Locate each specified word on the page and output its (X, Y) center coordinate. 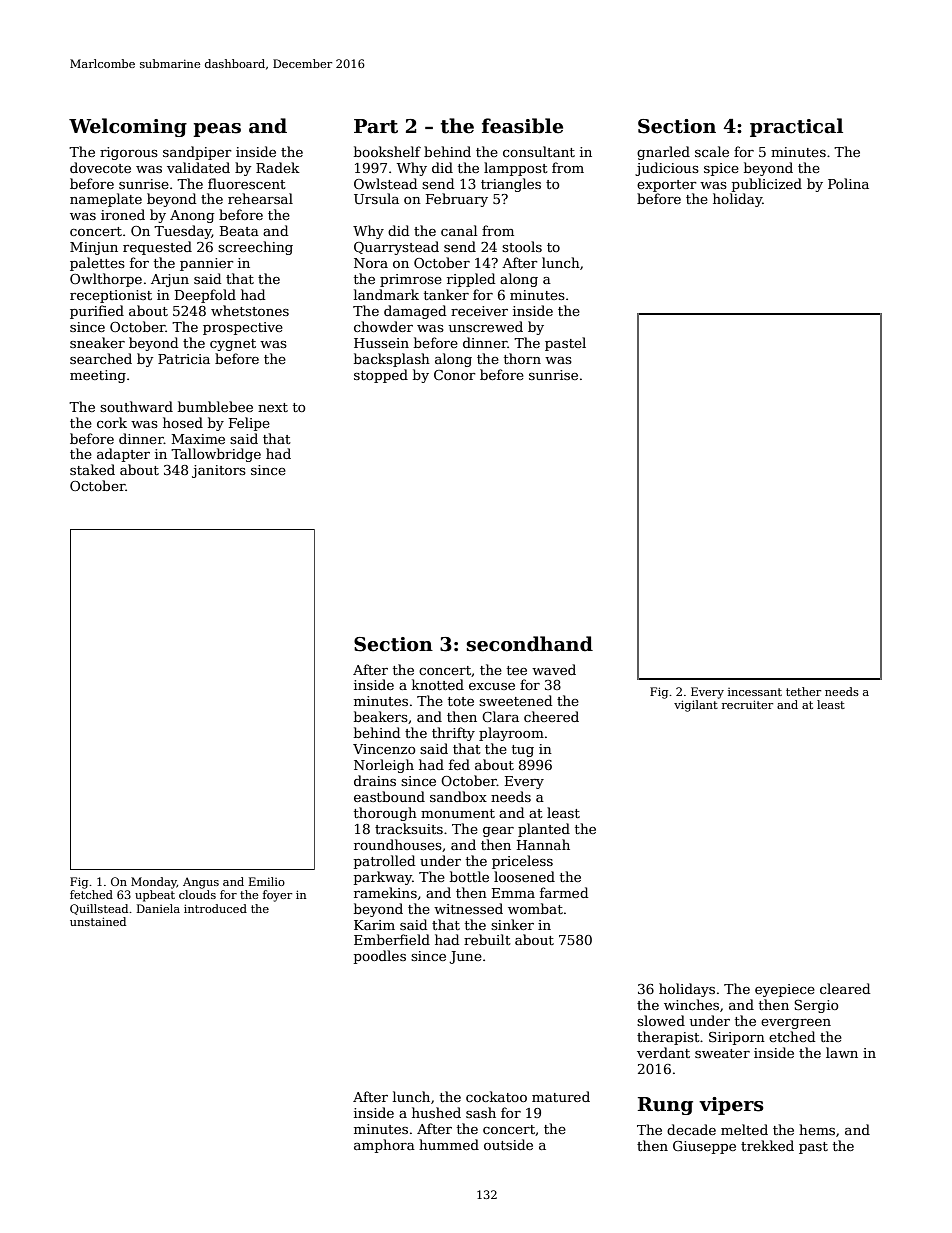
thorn (522, 358)
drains (375, 780)
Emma (513, 893)
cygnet (233, 345)
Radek (278, 167)
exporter (667, 186)
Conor (455, 375)
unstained (98, 921)
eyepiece (785, 990)
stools (522, 246)
